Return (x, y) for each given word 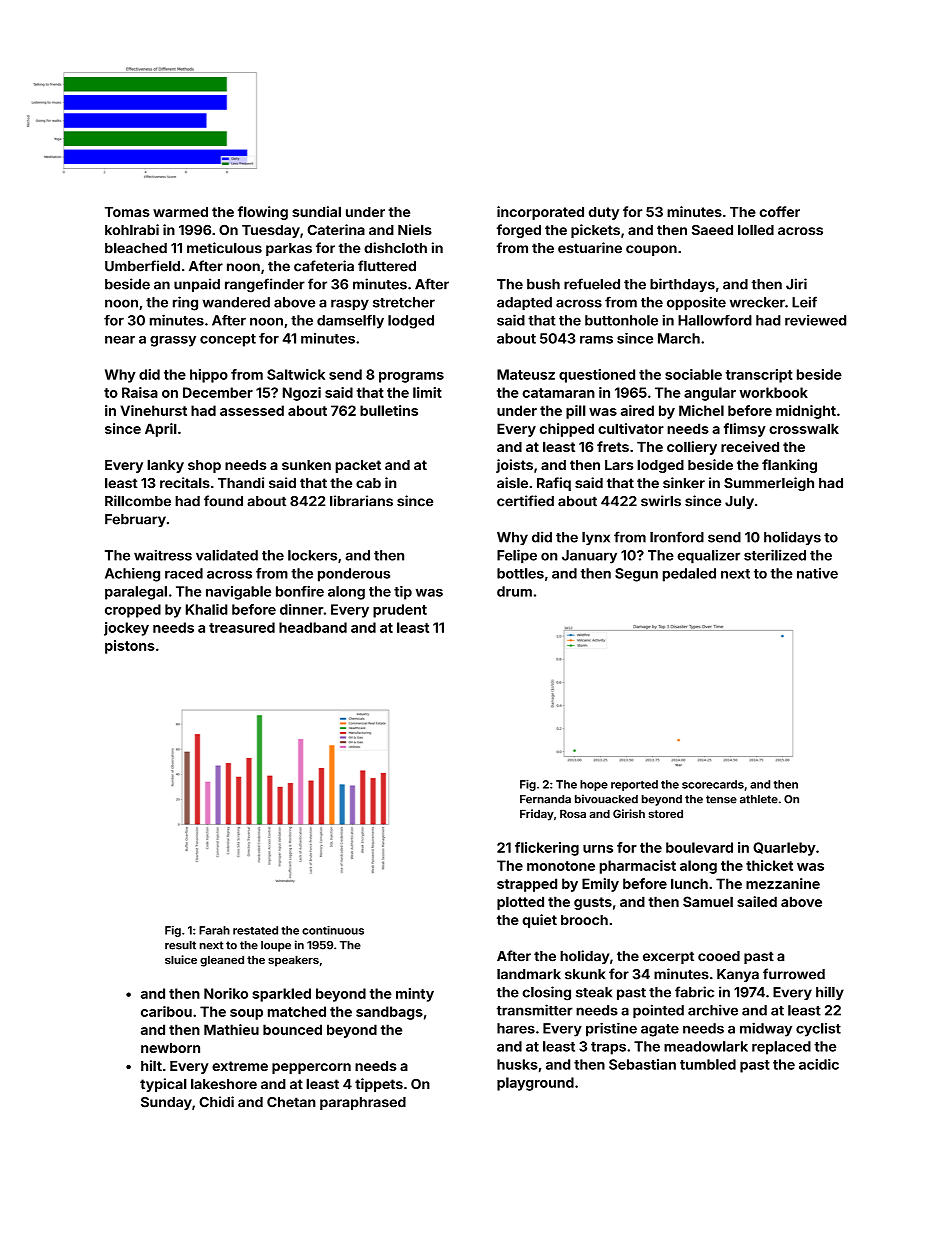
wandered (236, 302)
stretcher (404, 302)
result (180, 945)
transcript (759, 376)
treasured (242, 627)
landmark (529, 974)
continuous (333, 930)
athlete (759, 799)
